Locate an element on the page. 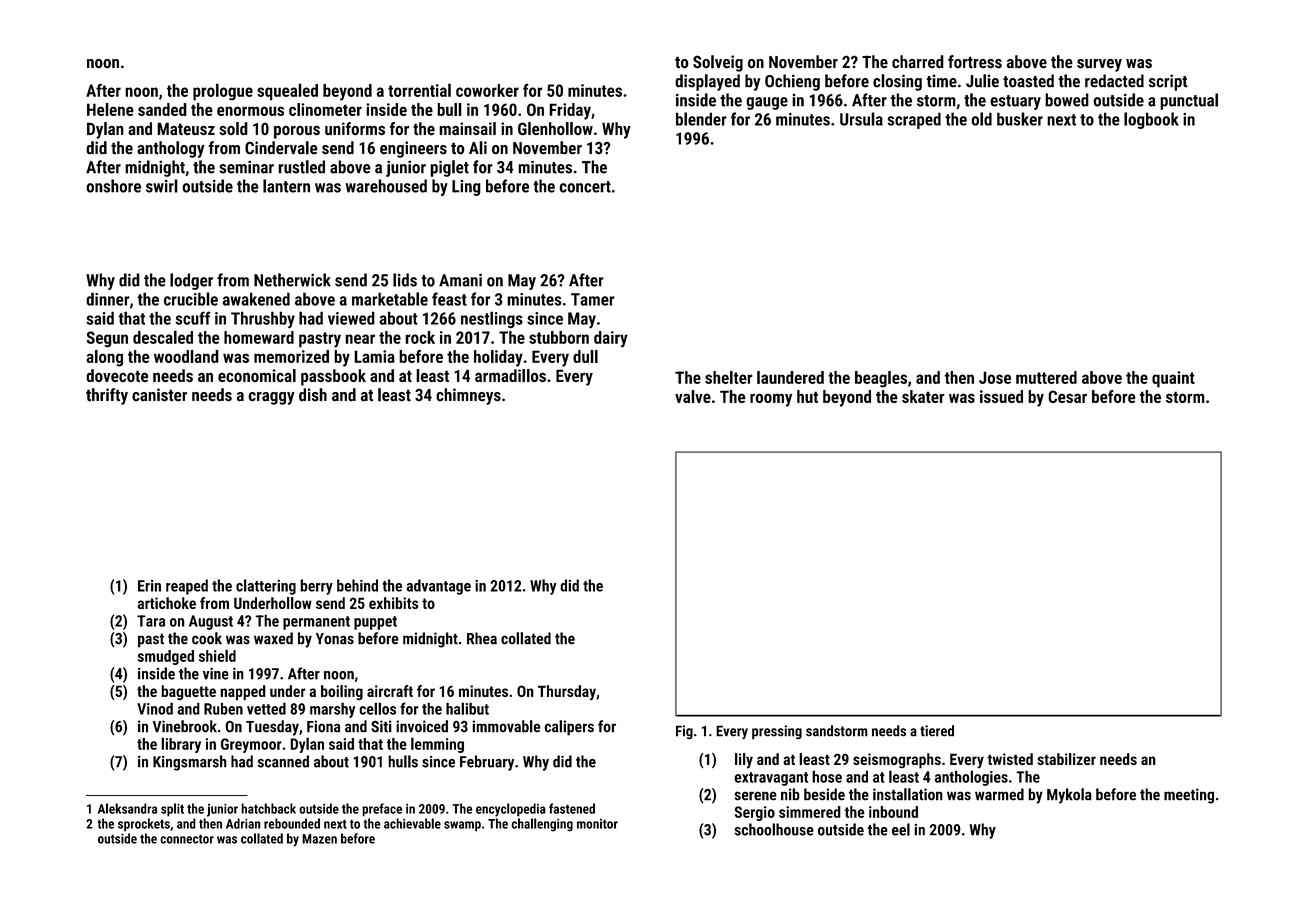 This document has width=1308, height=924. chimneys is located at coordinates (468, 396).
